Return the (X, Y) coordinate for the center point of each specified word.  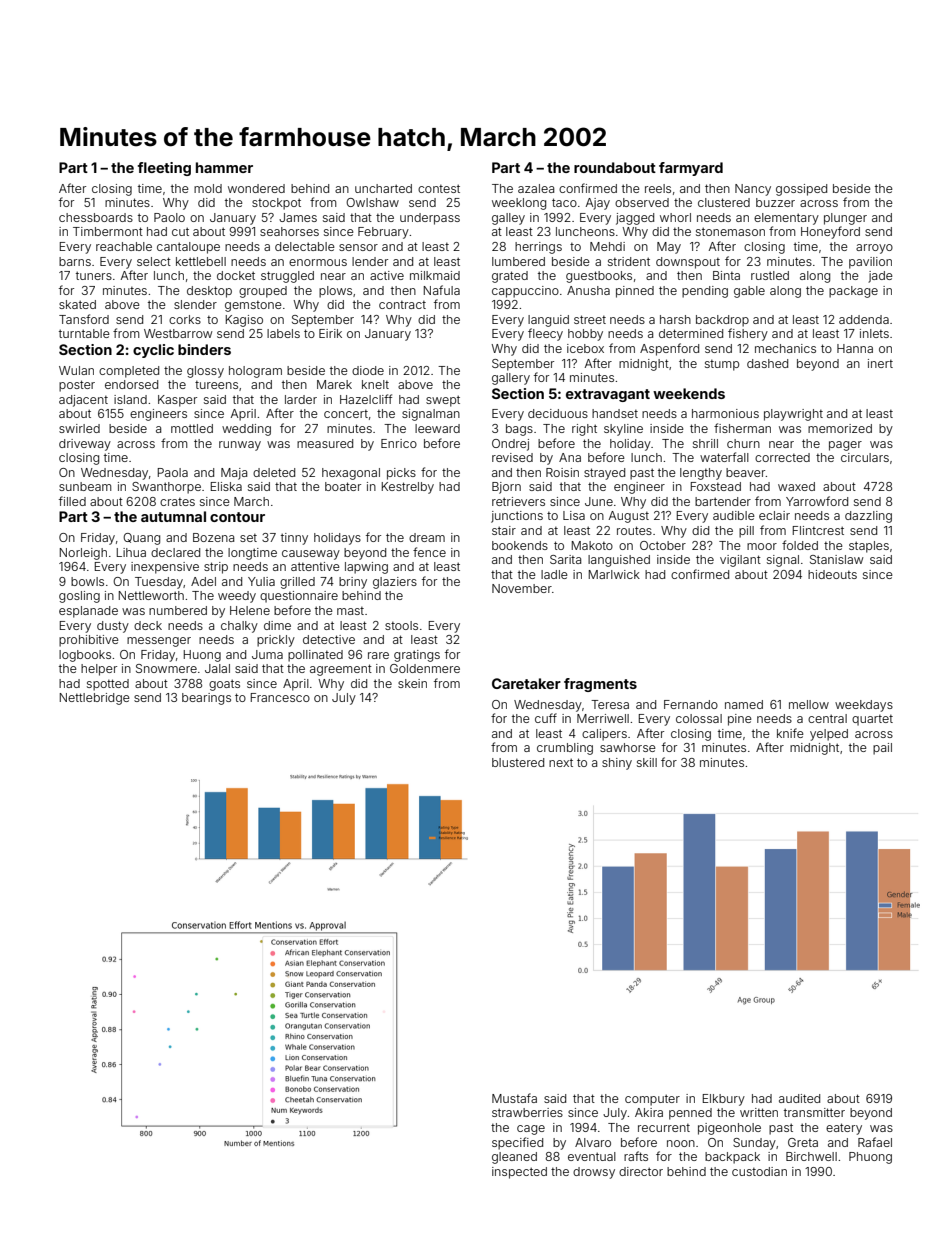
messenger (159, 642)
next (561, 762)
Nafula (442, 290)
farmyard (691, 169)
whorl (675, 217)
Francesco (280, 697)
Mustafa (514, 1098)
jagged (635, 219)
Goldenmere (425, 668)
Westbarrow (178, 333)
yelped (829, 735)
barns (75, 261)
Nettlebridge (95, 699)
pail (882, 749)
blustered (518, 762)
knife (790, 733)
